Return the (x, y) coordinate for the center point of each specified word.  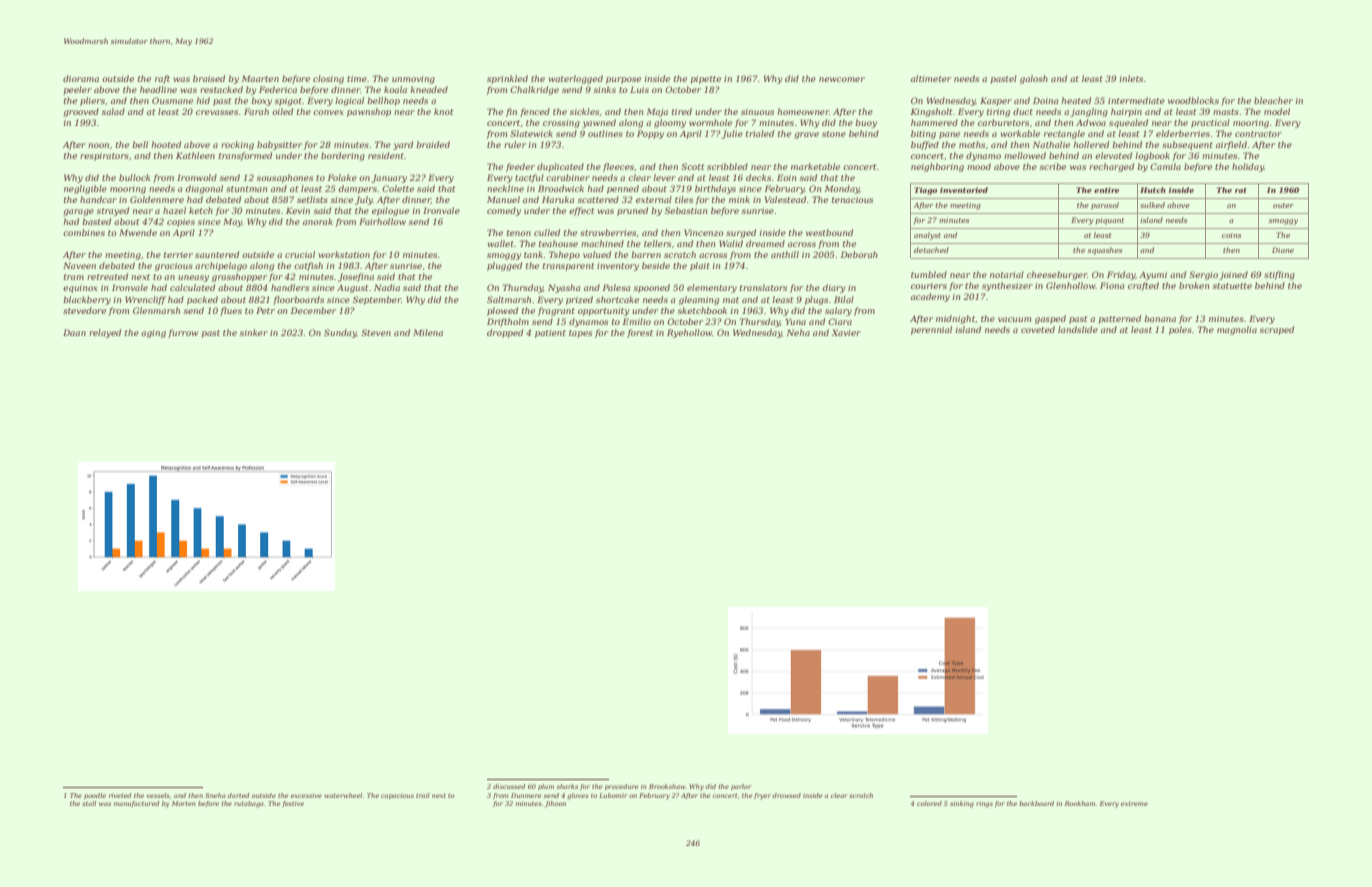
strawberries (608, 232)
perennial (931, 330)
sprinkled (507, 79)
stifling (1279, 275)
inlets (1131, 78)
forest (640, 333)
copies (181, 223)
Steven (376, 332)
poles (1180, 330)
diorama (81, 78)
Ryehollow (689, 333)
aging (153, 334)
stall (89, 803)
